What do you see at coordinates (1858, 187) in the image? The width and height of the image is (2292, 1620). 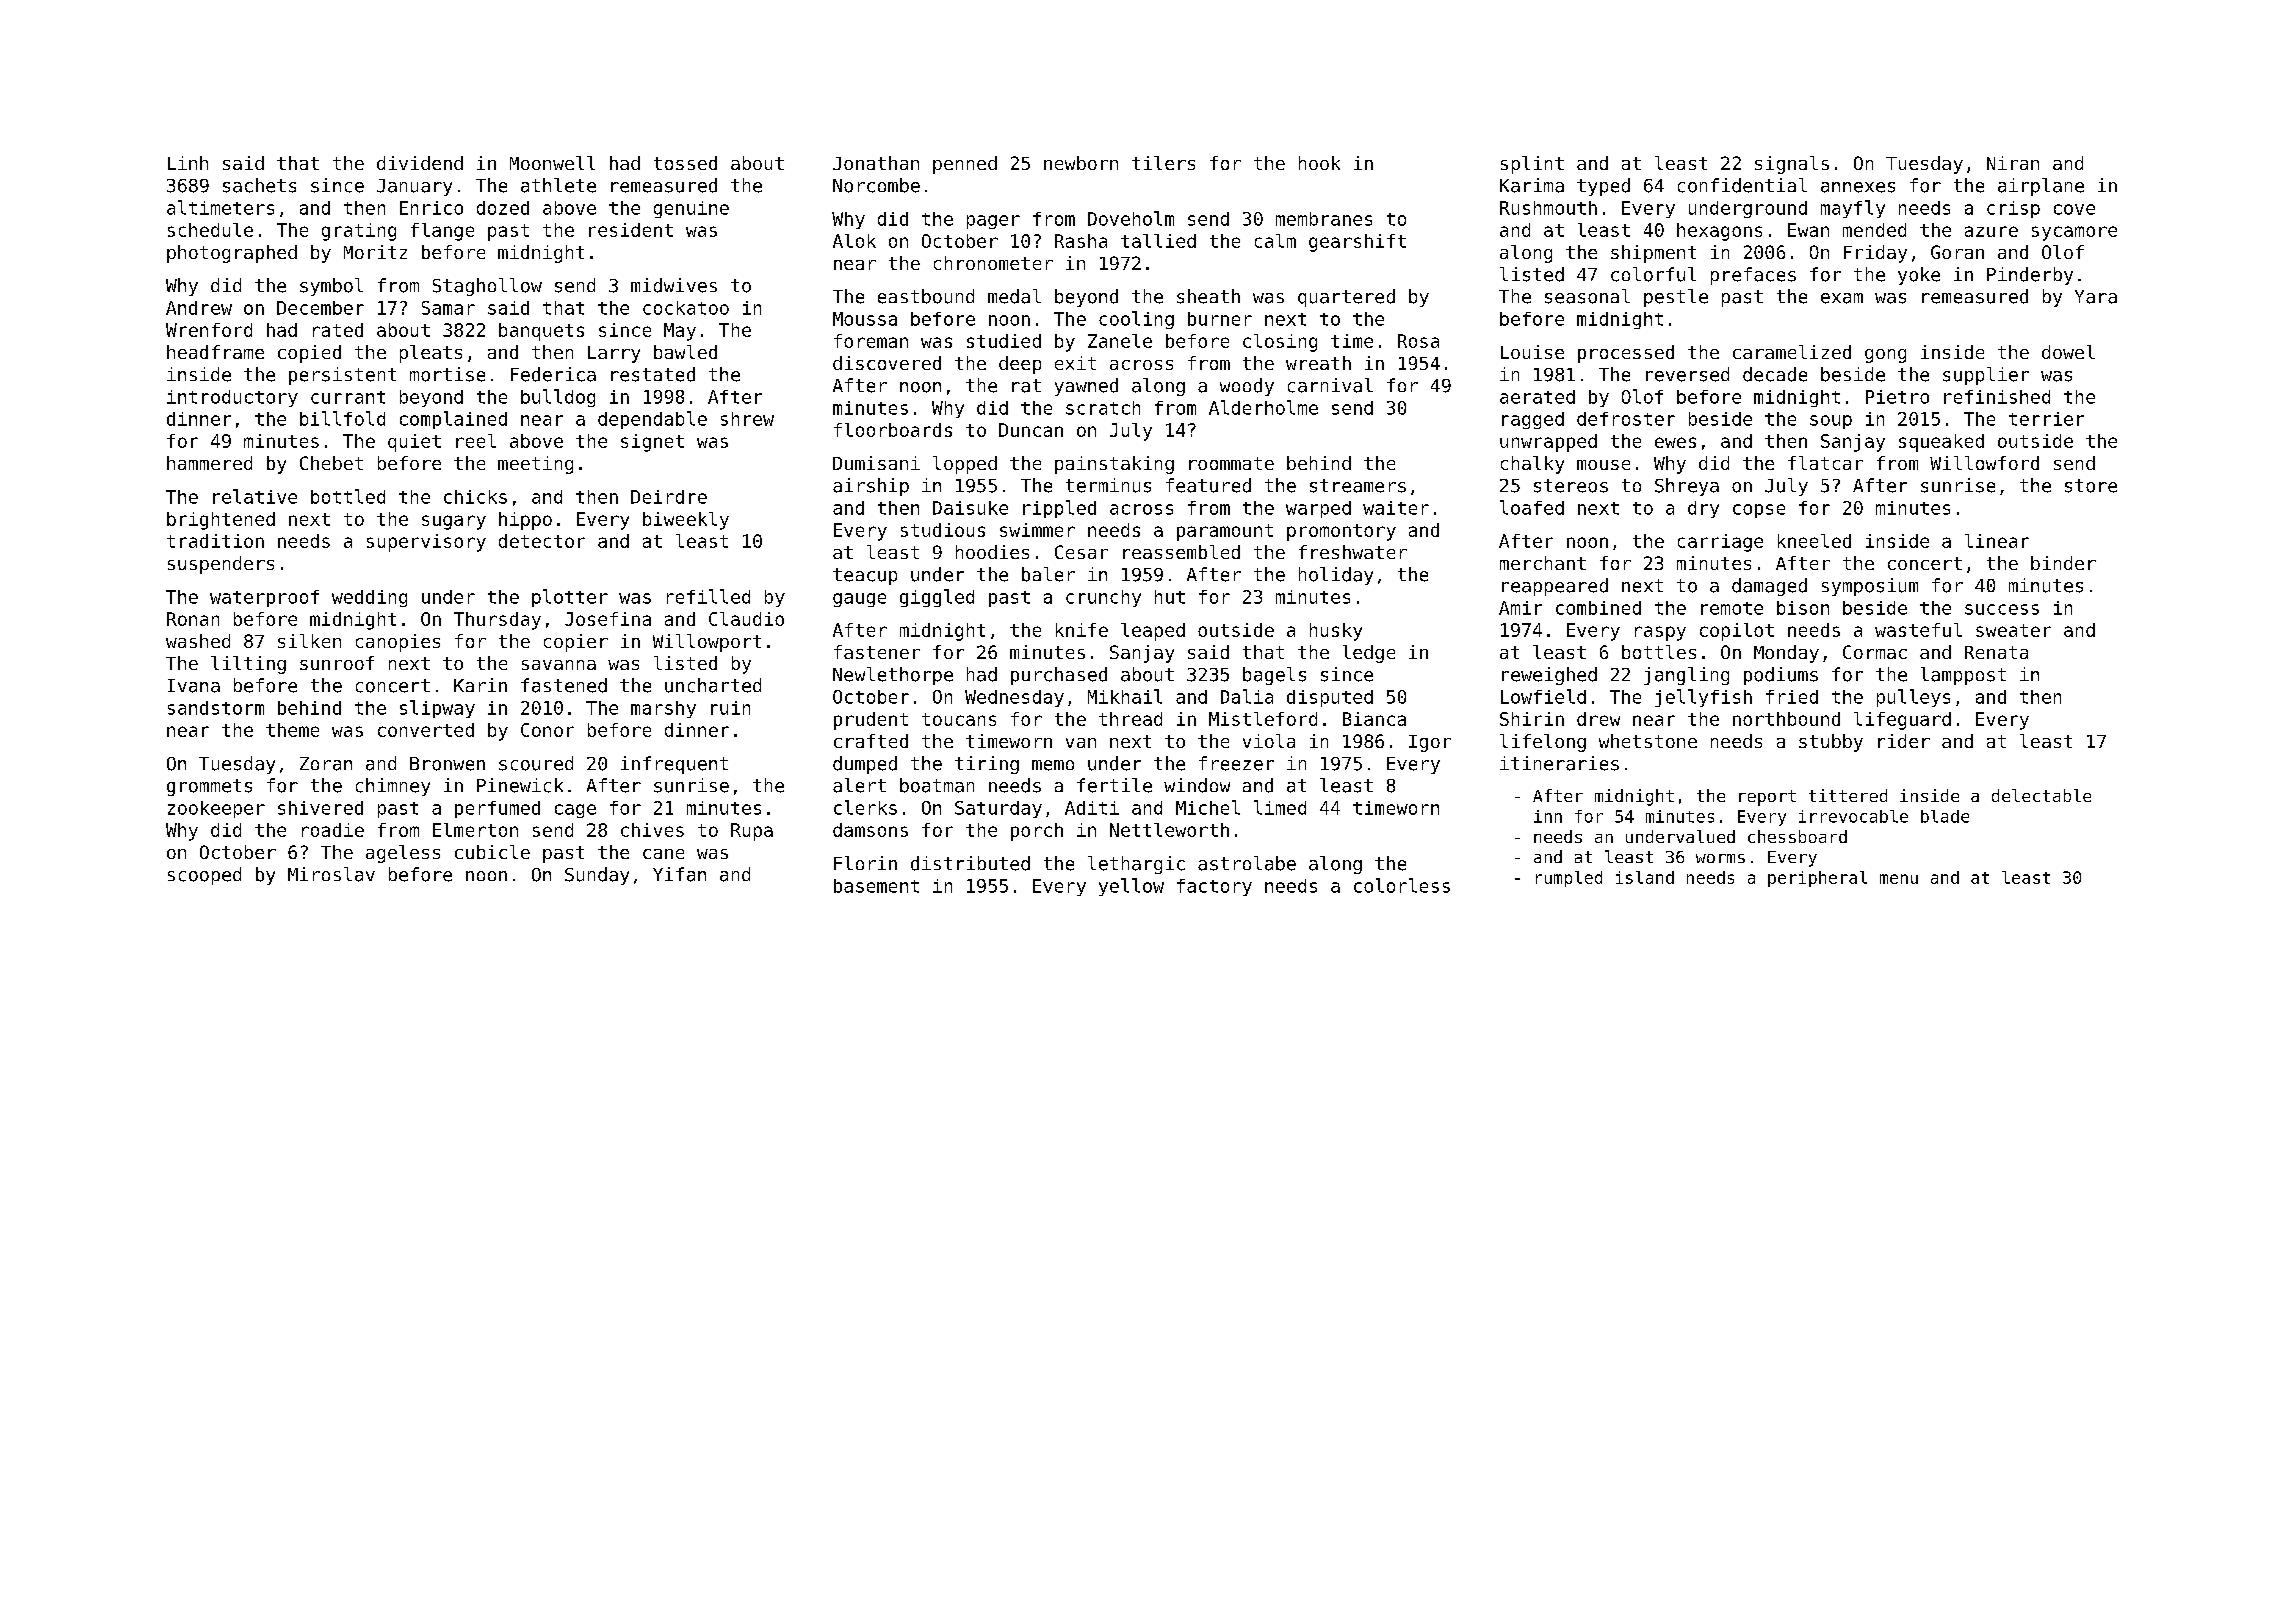 I see `annexes` at bounding box center [1858, 187].
